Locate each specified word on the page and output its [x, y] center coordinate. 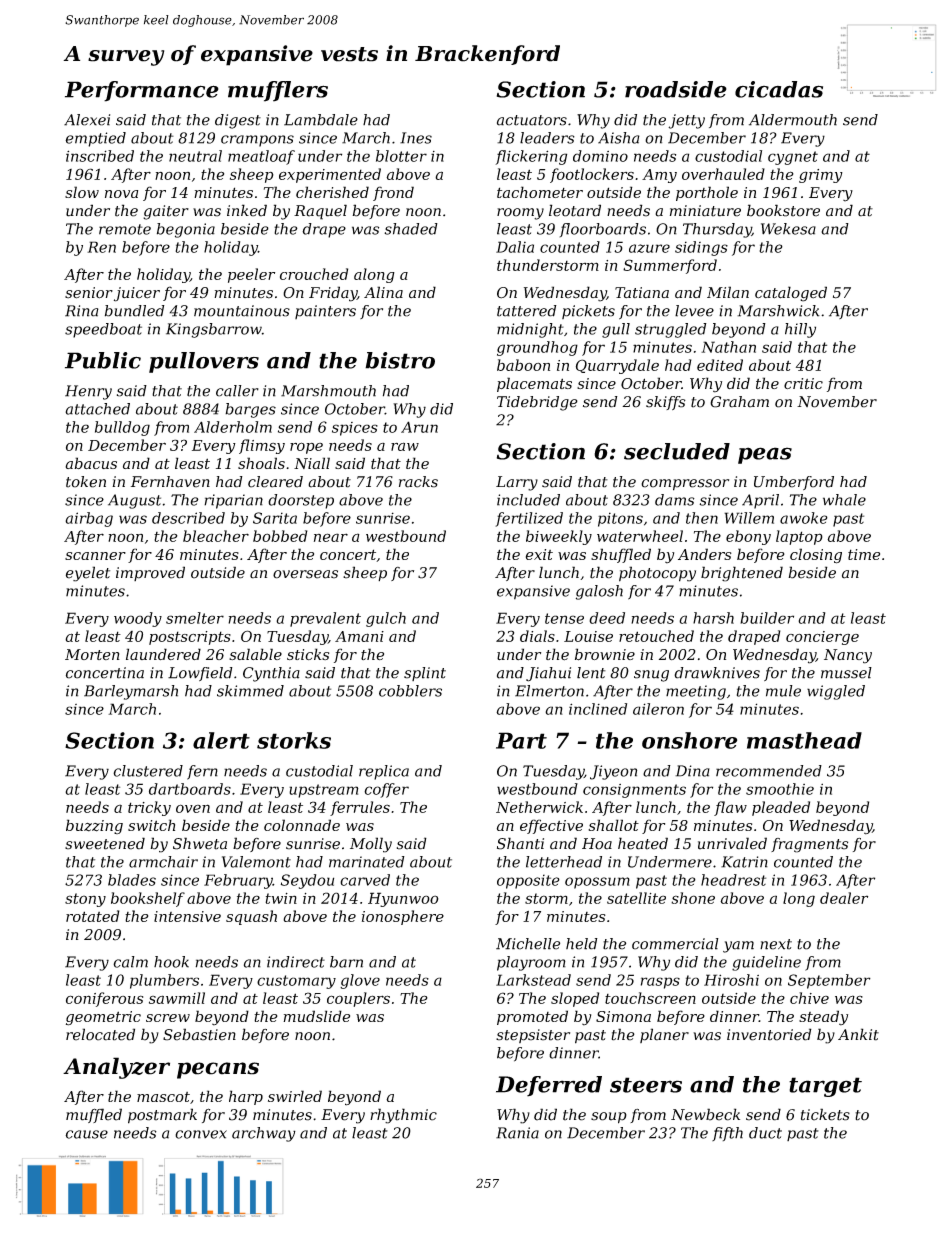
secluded [677, 451]
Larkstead [533, 980]
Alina [383, 292]
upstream [324, 791]
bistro [400, 360]
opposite [528, 881]
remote [125, 229]
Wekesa [788, 229]
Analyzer [116, 1068]
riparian [233, 501]
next [776, 944]
